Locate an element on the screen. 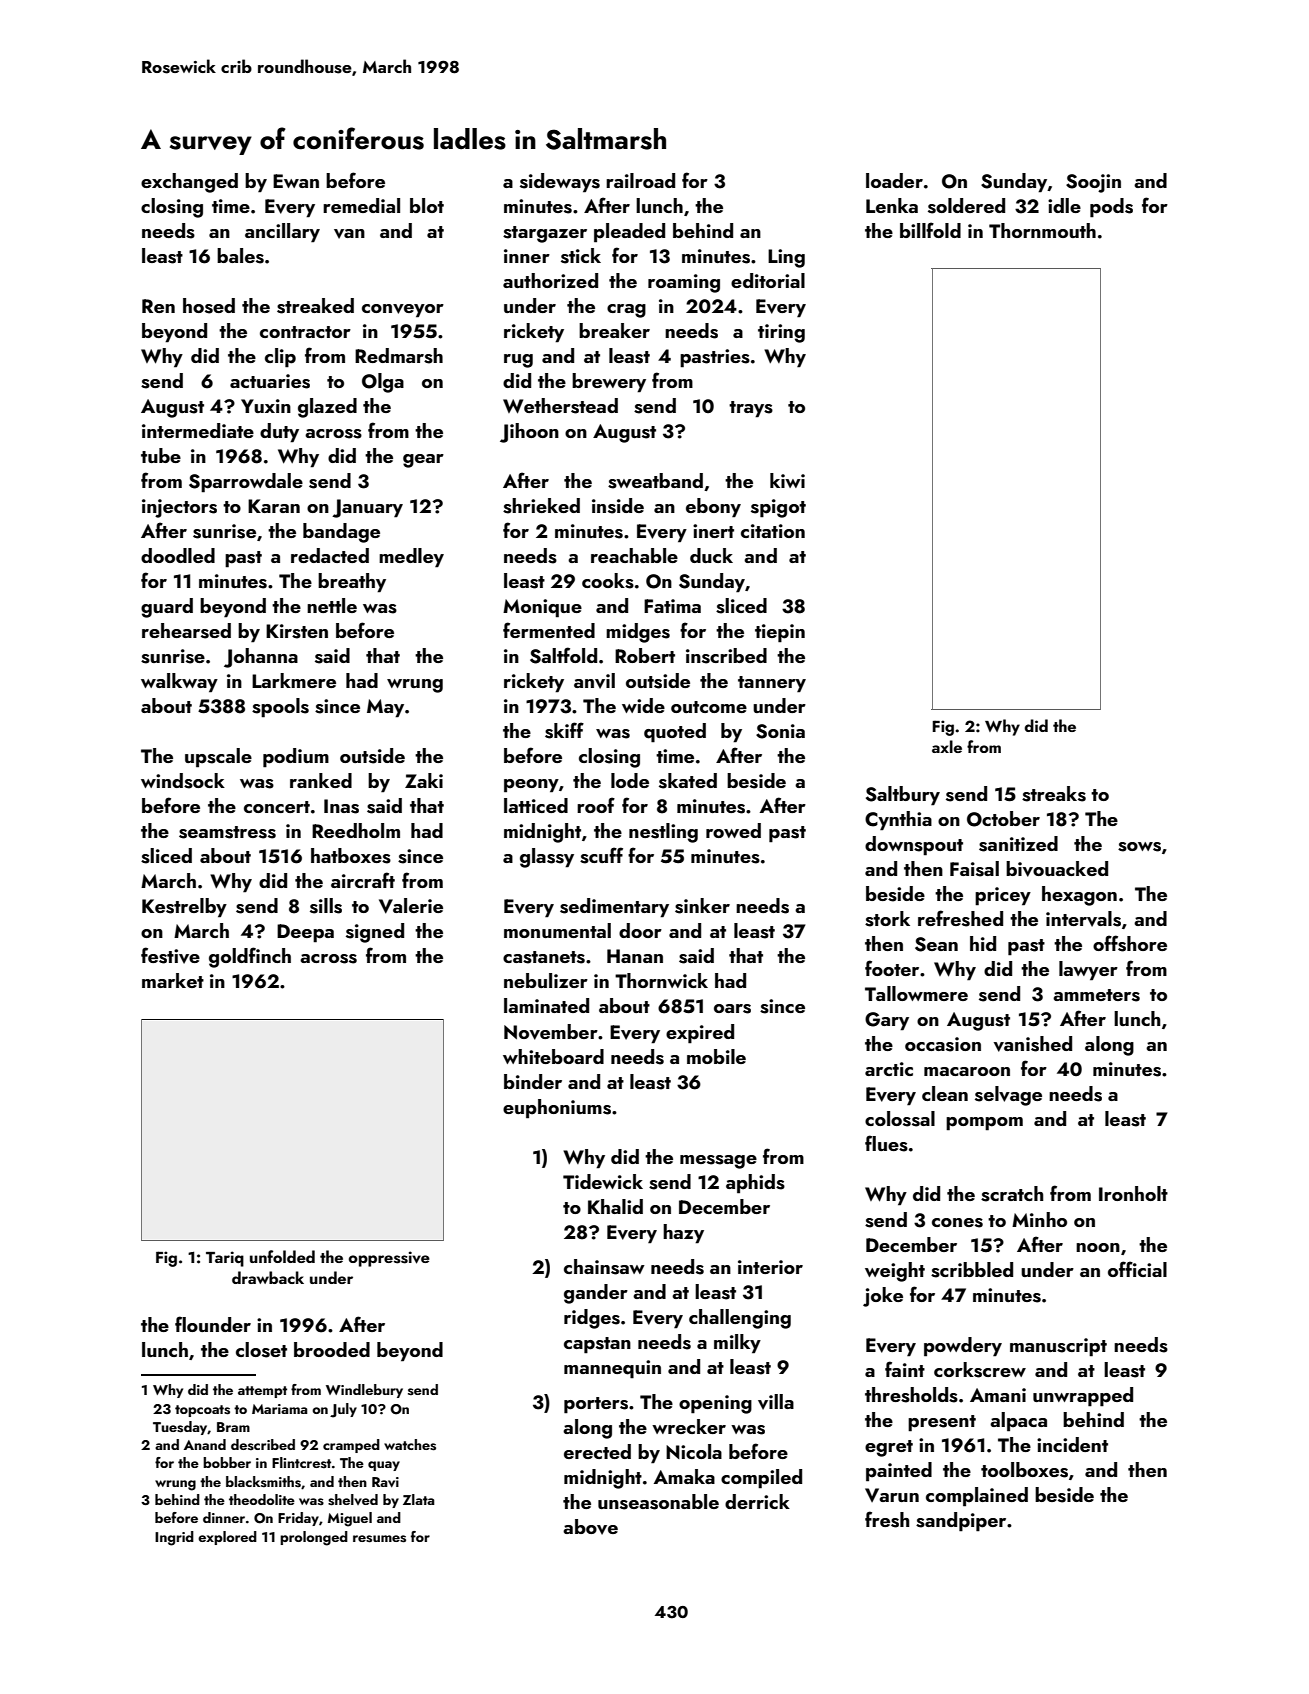 This screenshot has height=1694, width=1309. ranked is located at coordinates (321, 780).
